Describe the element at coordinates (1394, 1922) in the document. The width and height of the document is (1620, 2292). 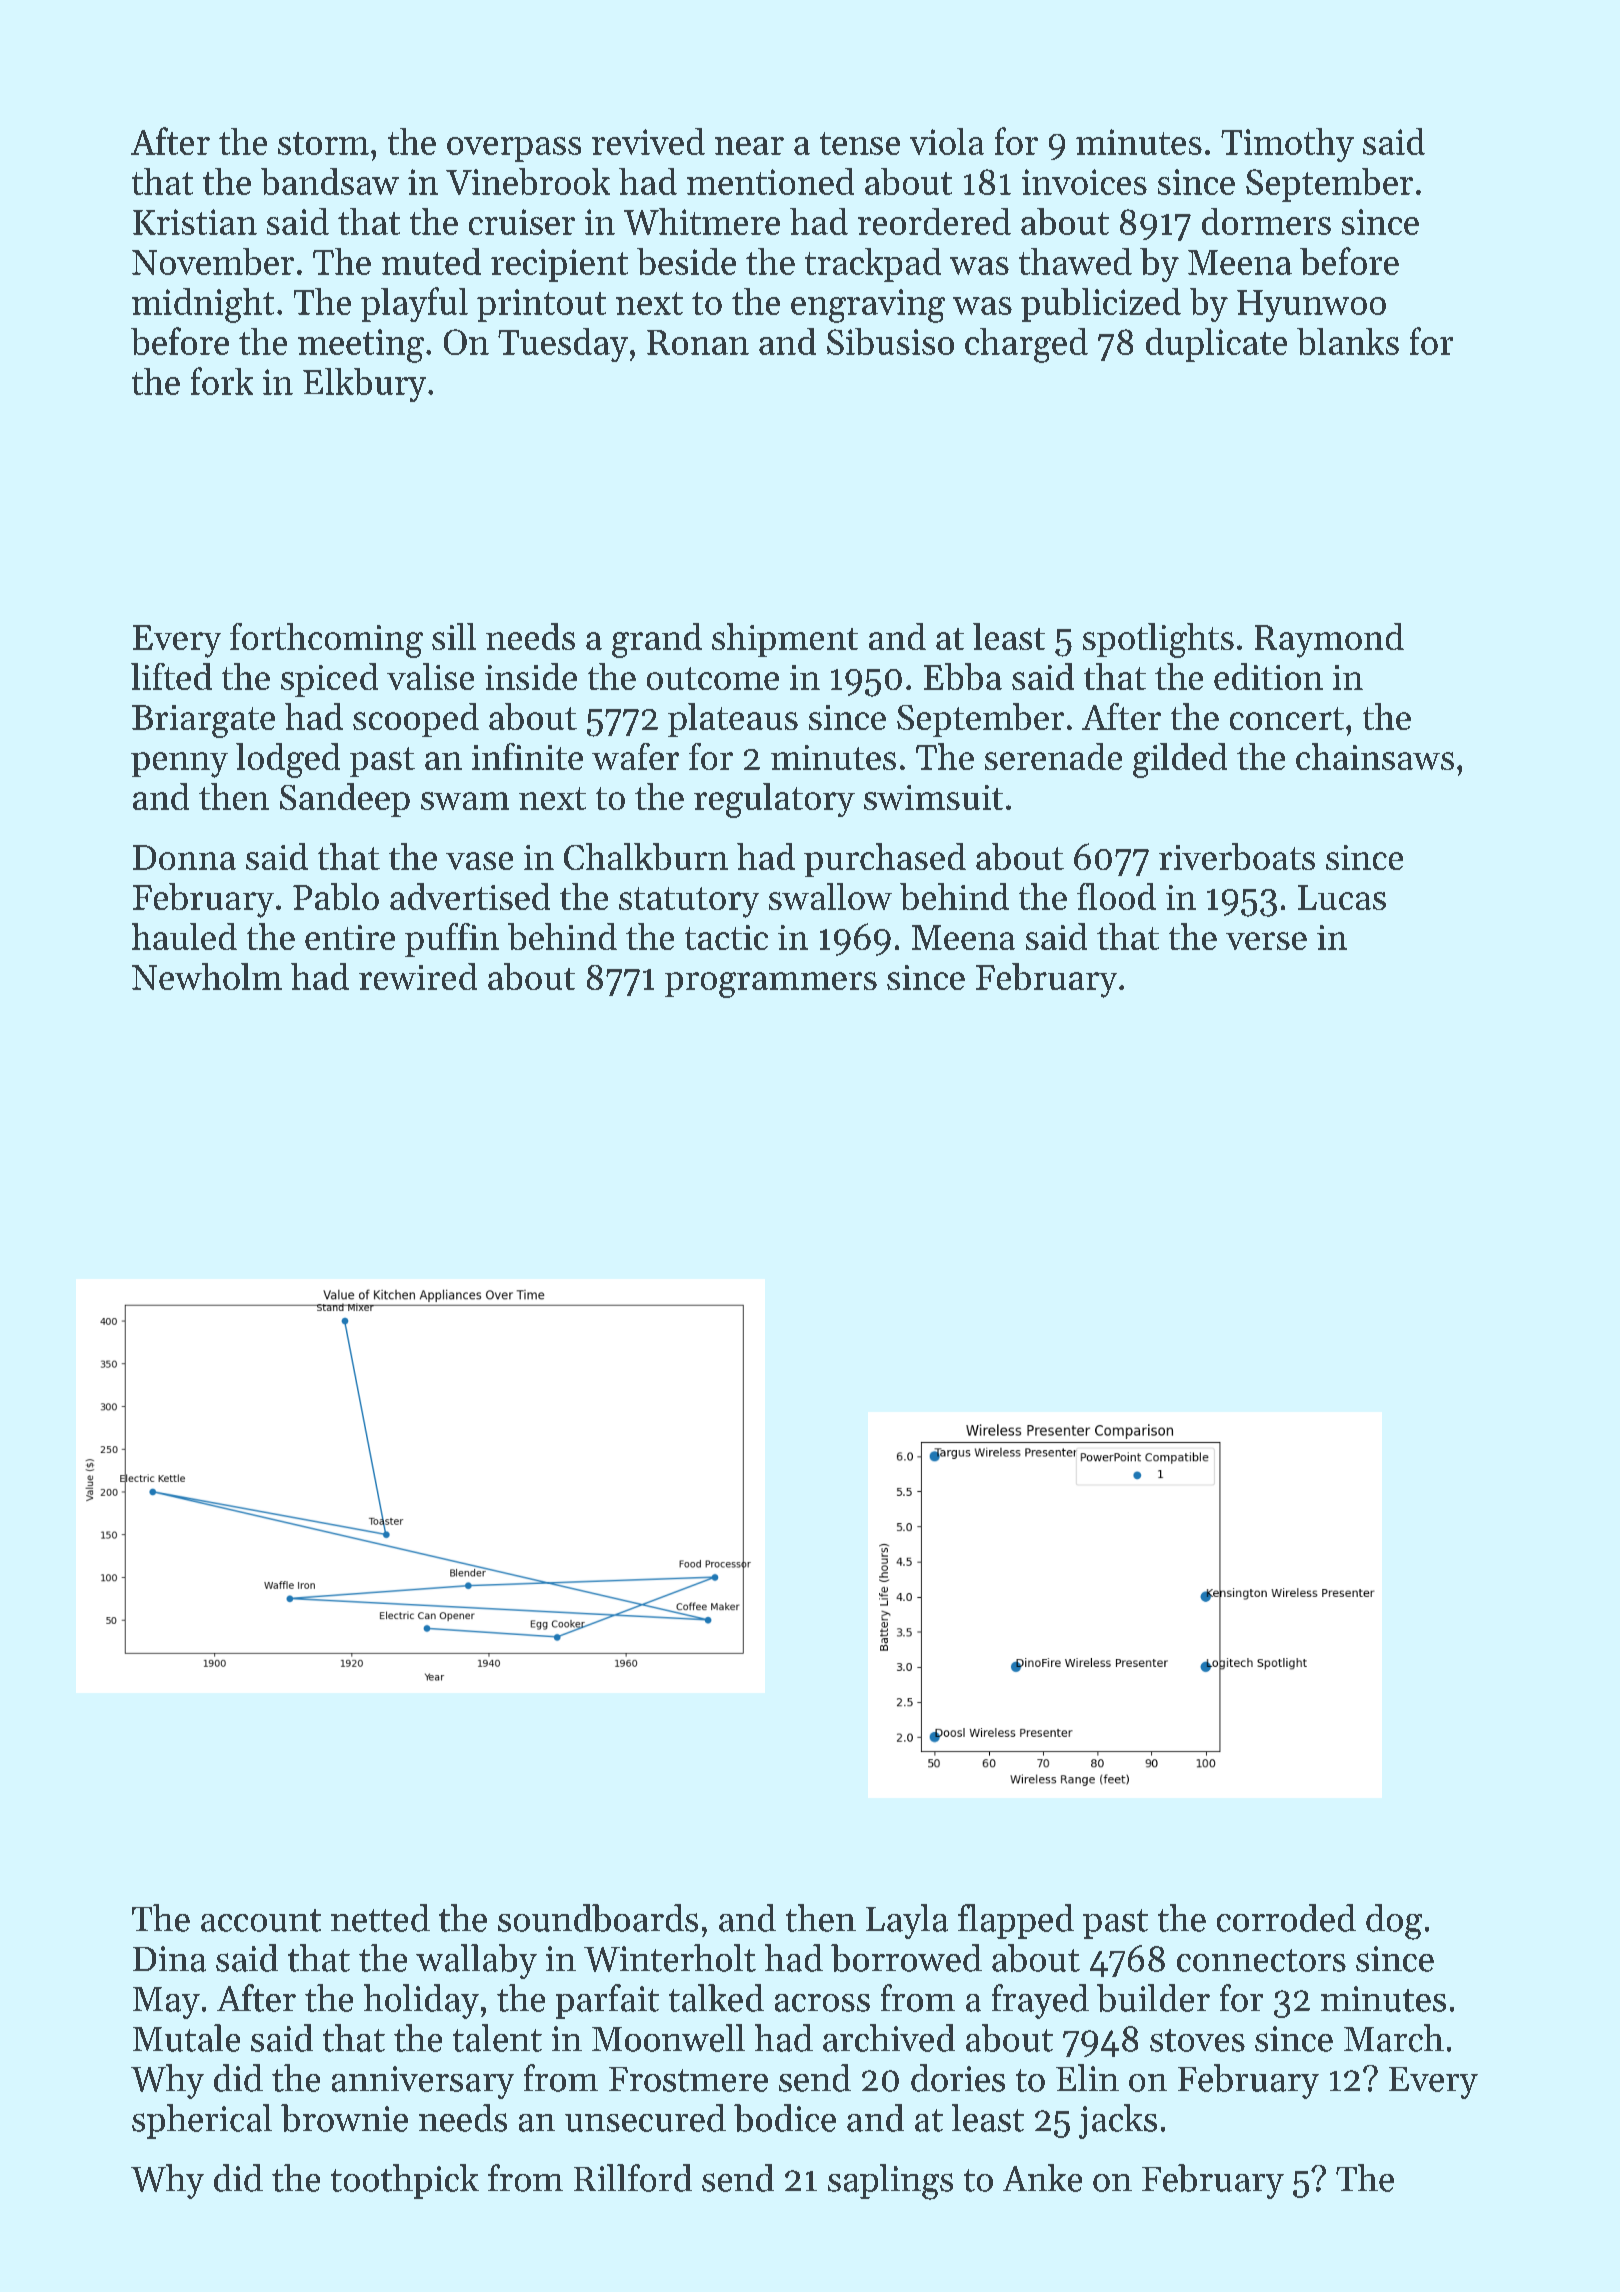
I see `dog` at that location.
